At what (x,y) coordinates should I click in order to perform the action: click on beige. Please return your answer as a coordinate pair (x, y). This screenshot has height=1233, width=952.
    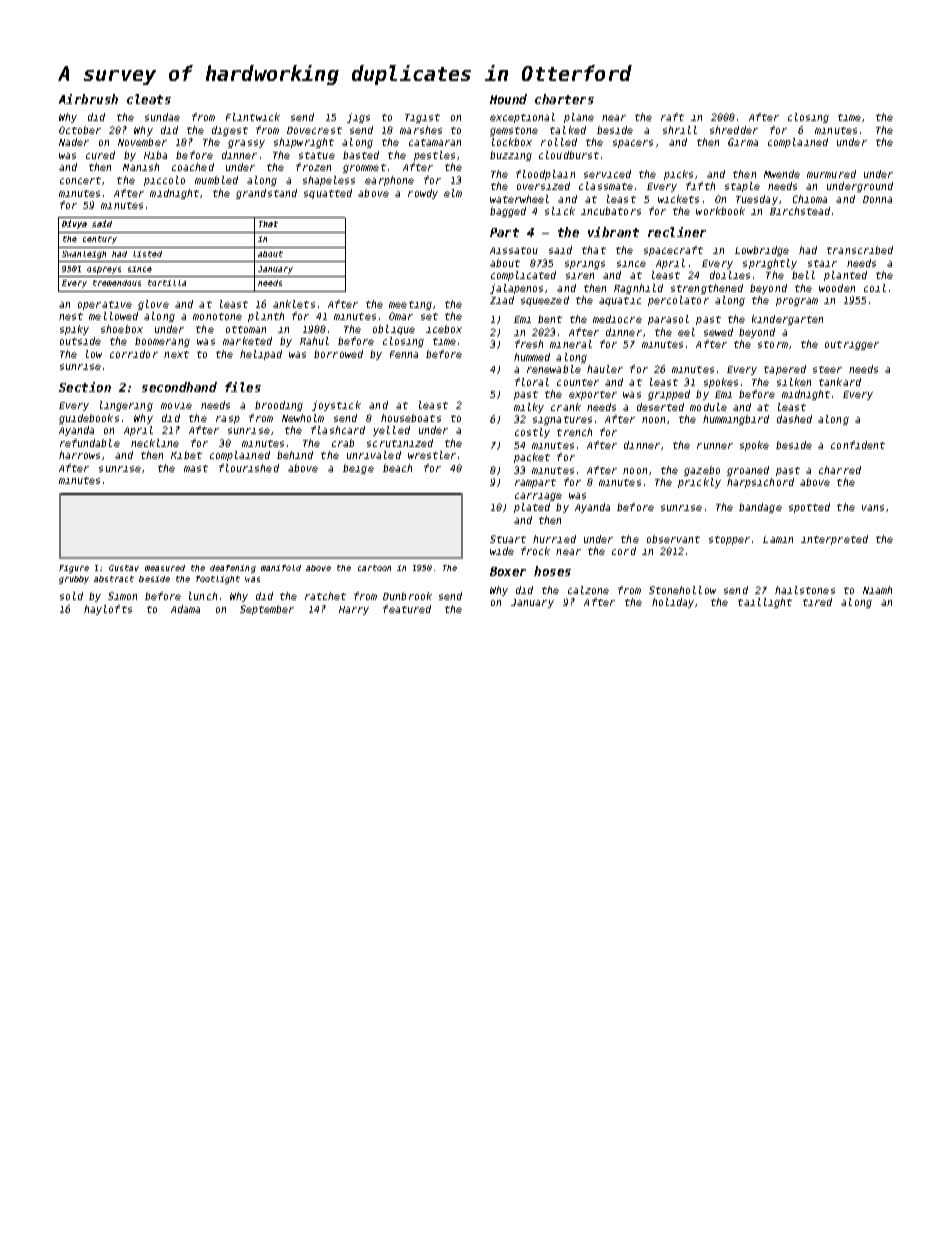
    Looking at the image, I should click on (358, 469).
